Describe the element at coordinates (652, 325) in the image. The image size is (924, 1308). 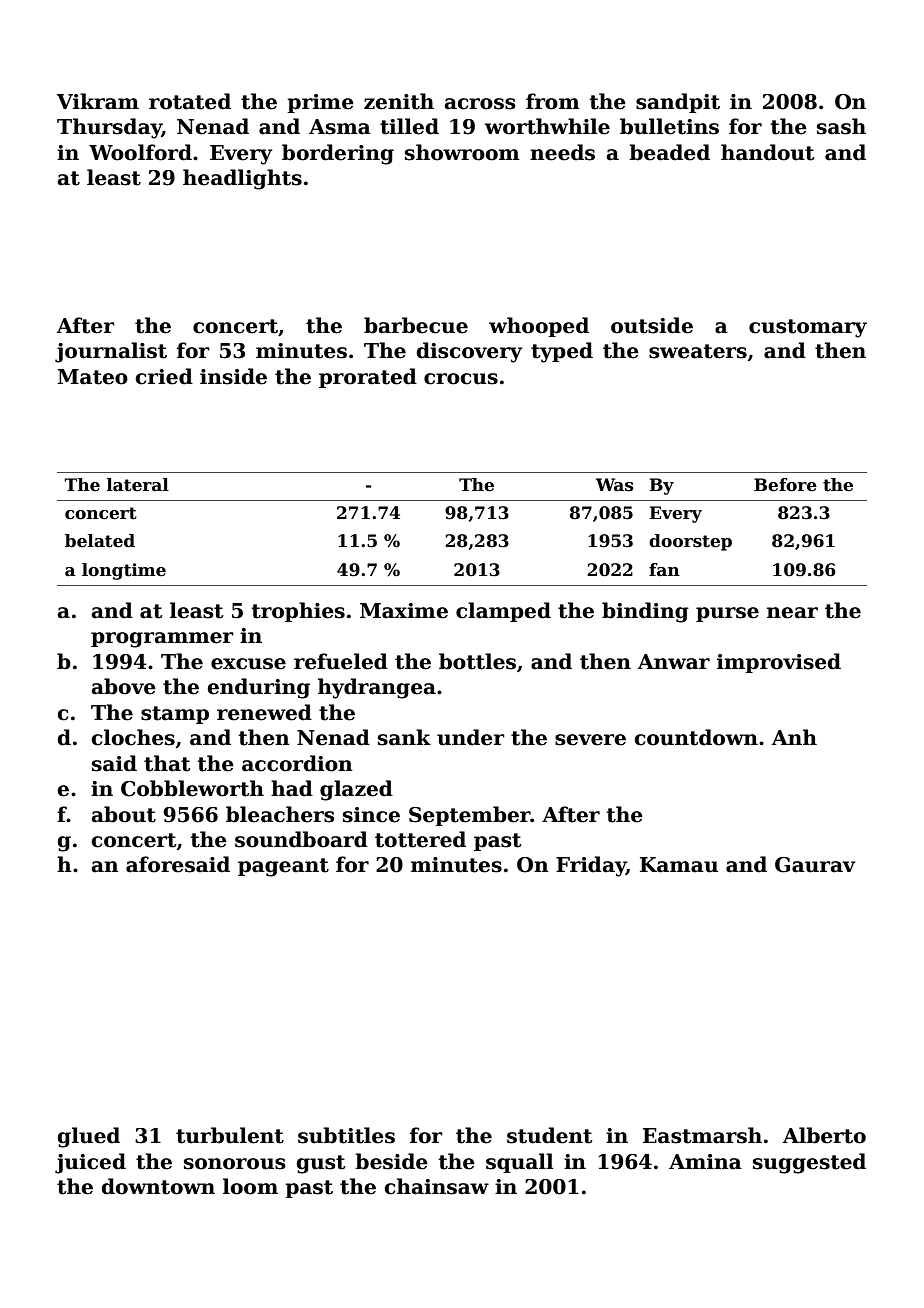
I see `outside` at that location.
